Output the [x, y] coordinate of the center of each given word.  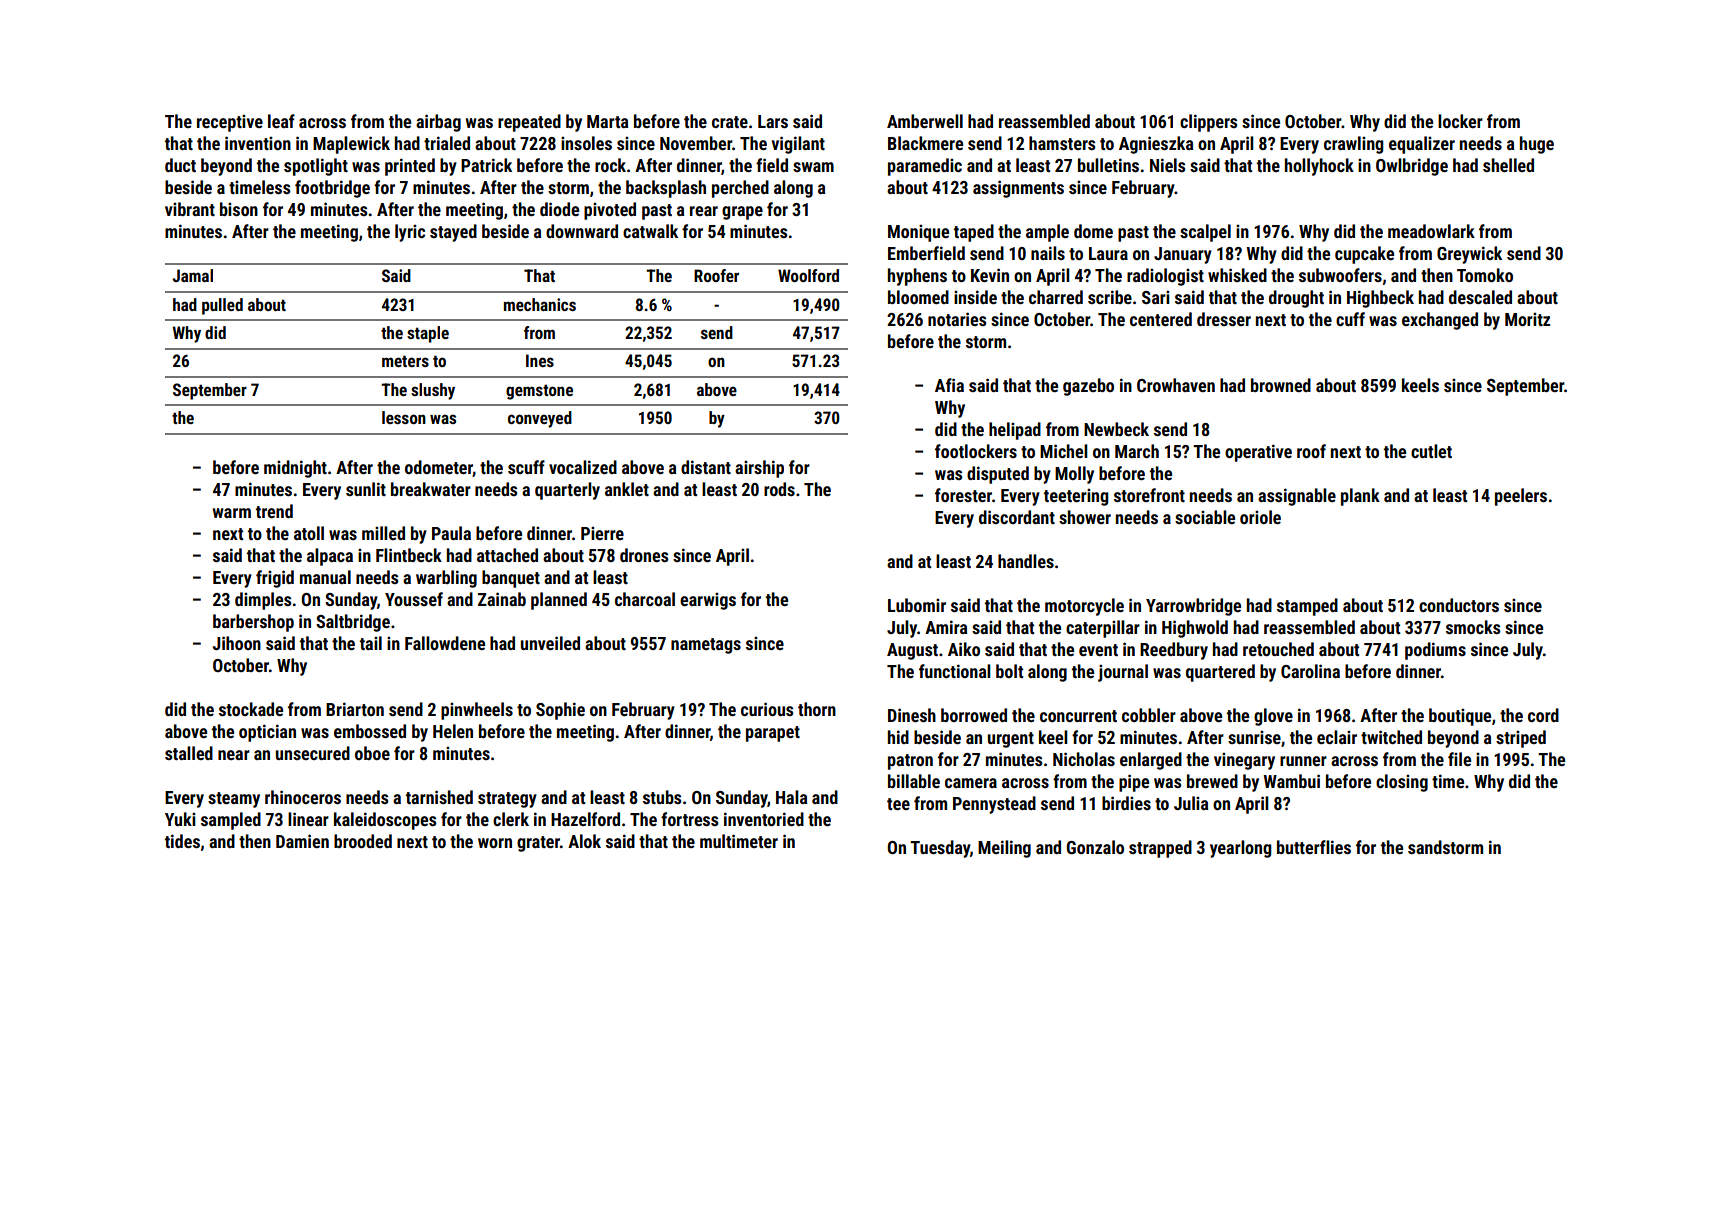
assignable [1297, 497]
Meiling [1004, 849]
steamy [234, 800]
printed [410, 167]
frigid [275, 579]
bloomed [918, 297]
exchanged [1440, 321]
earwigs [708, 601]
